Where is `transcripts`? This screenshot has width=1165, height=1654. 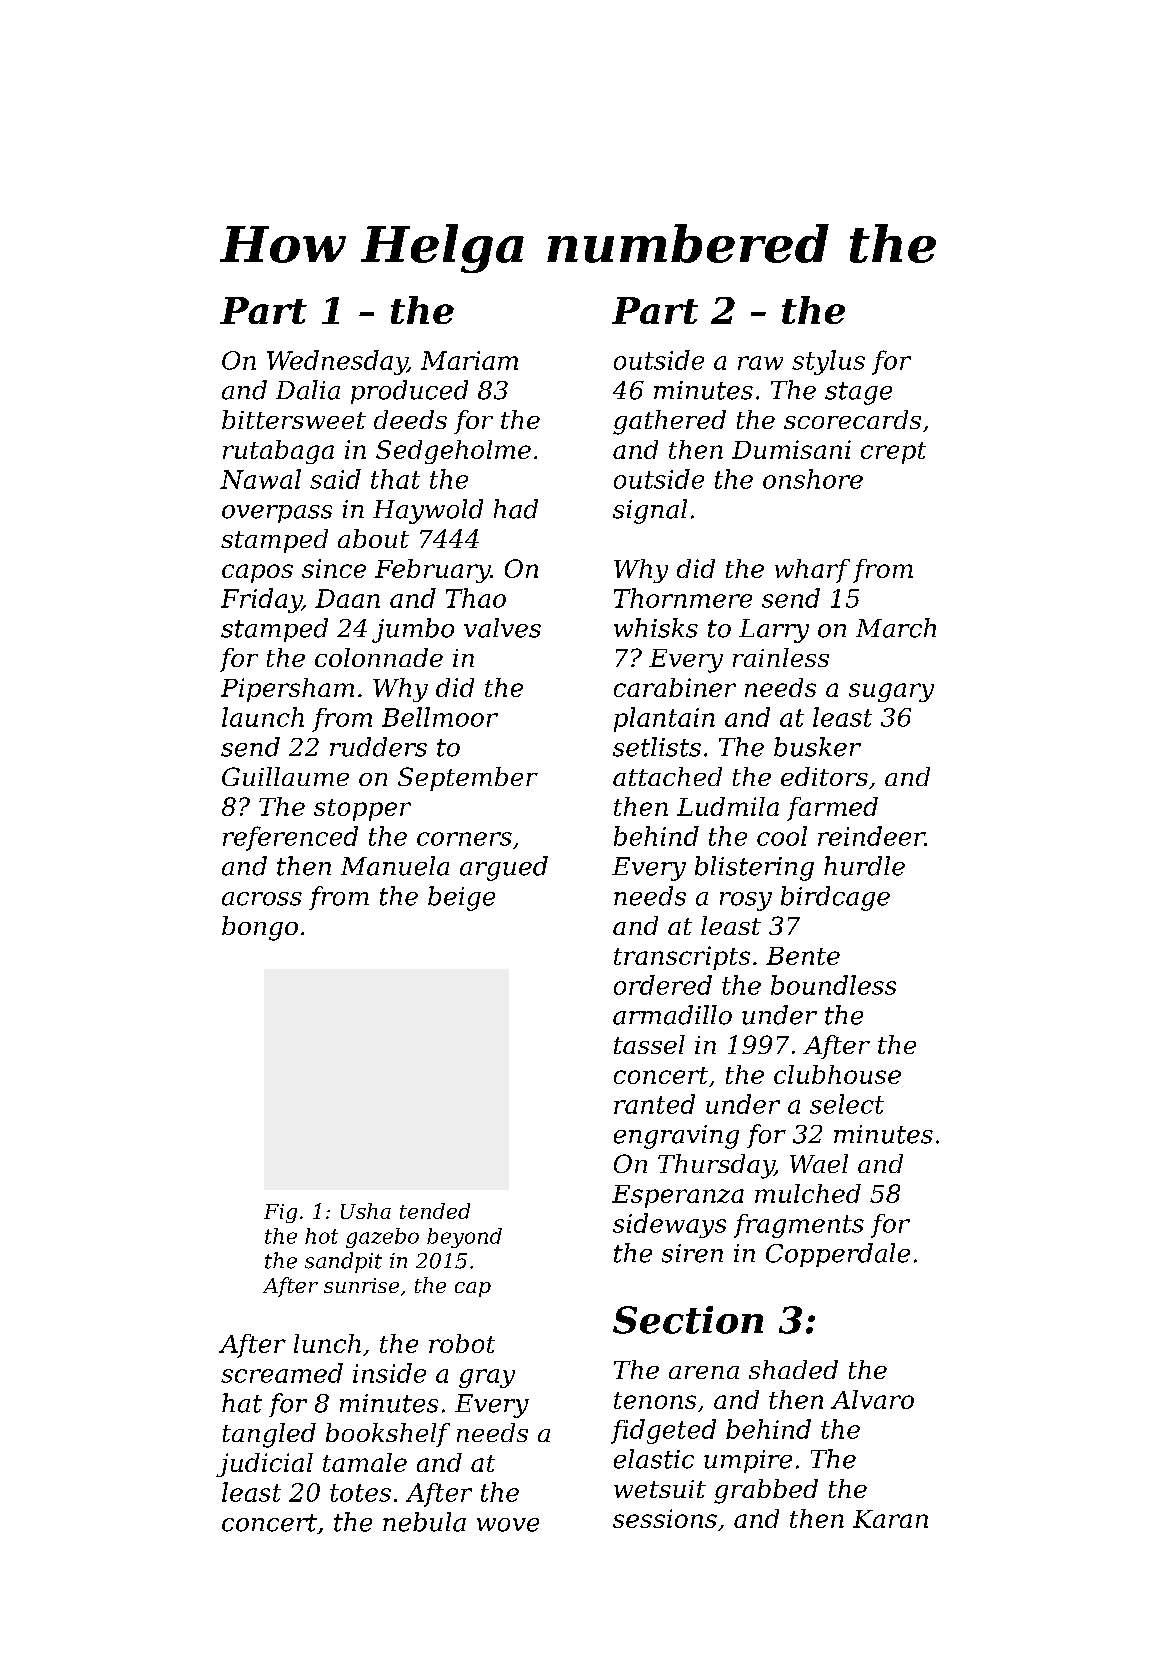
transcripts is located at coordinates (682, 958).
